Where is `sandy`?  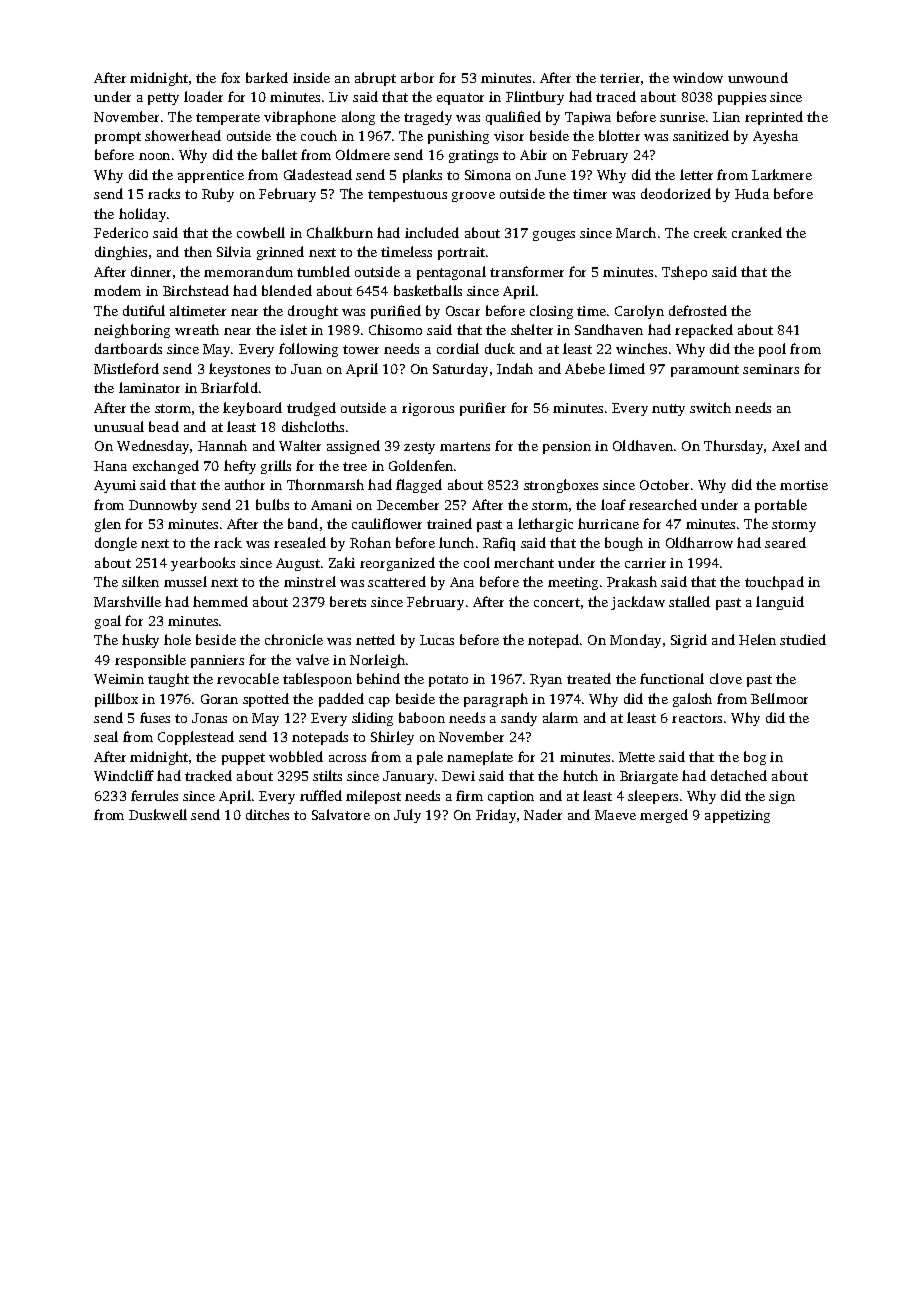
sandy is located at coordinates (519, 719).
